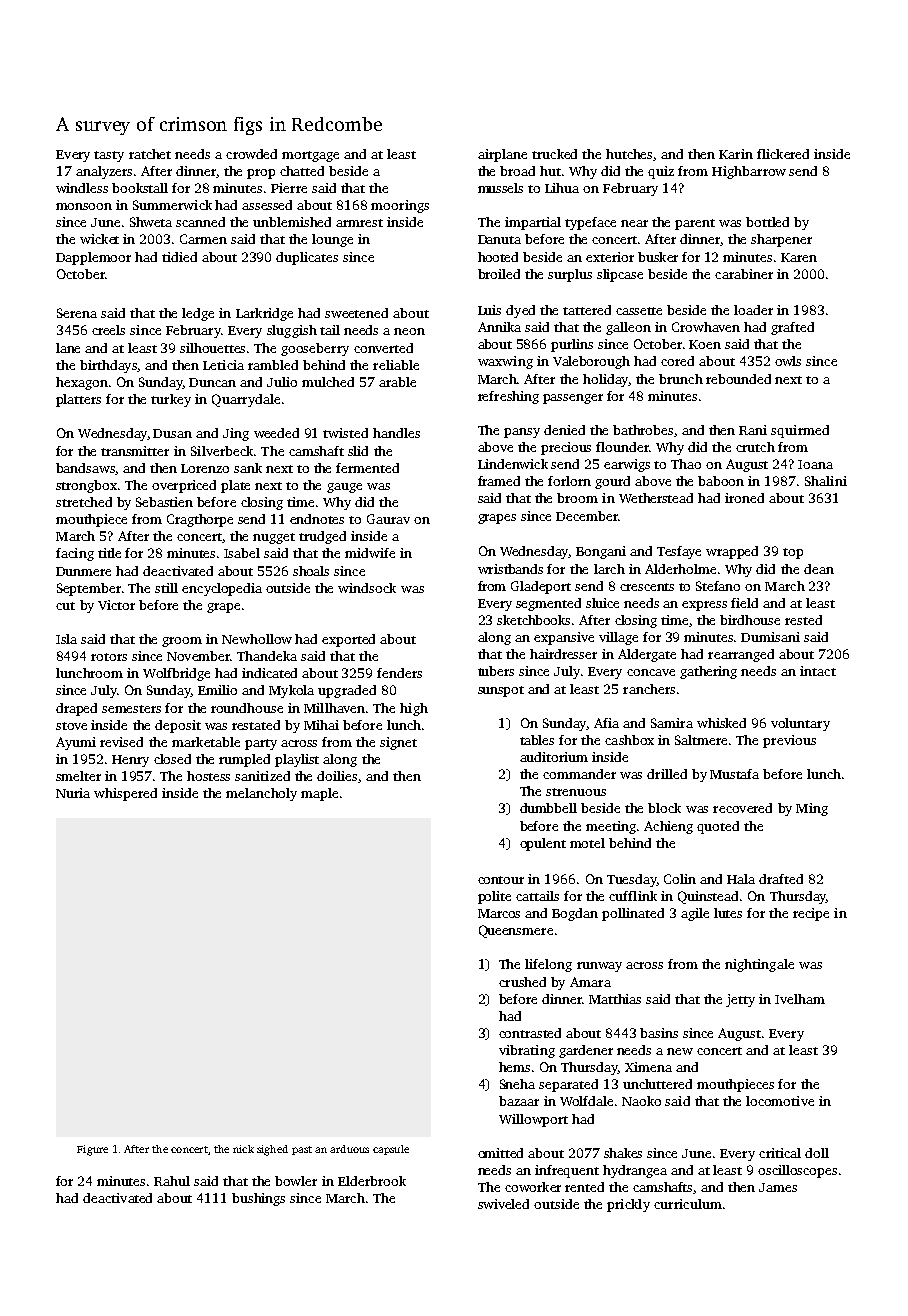 Image resolution: width=908 pixels, height=1316 pixels. What do you see at coordinates (803, 620) in the document?
I see `rested` at bounding box center [803, 620].
